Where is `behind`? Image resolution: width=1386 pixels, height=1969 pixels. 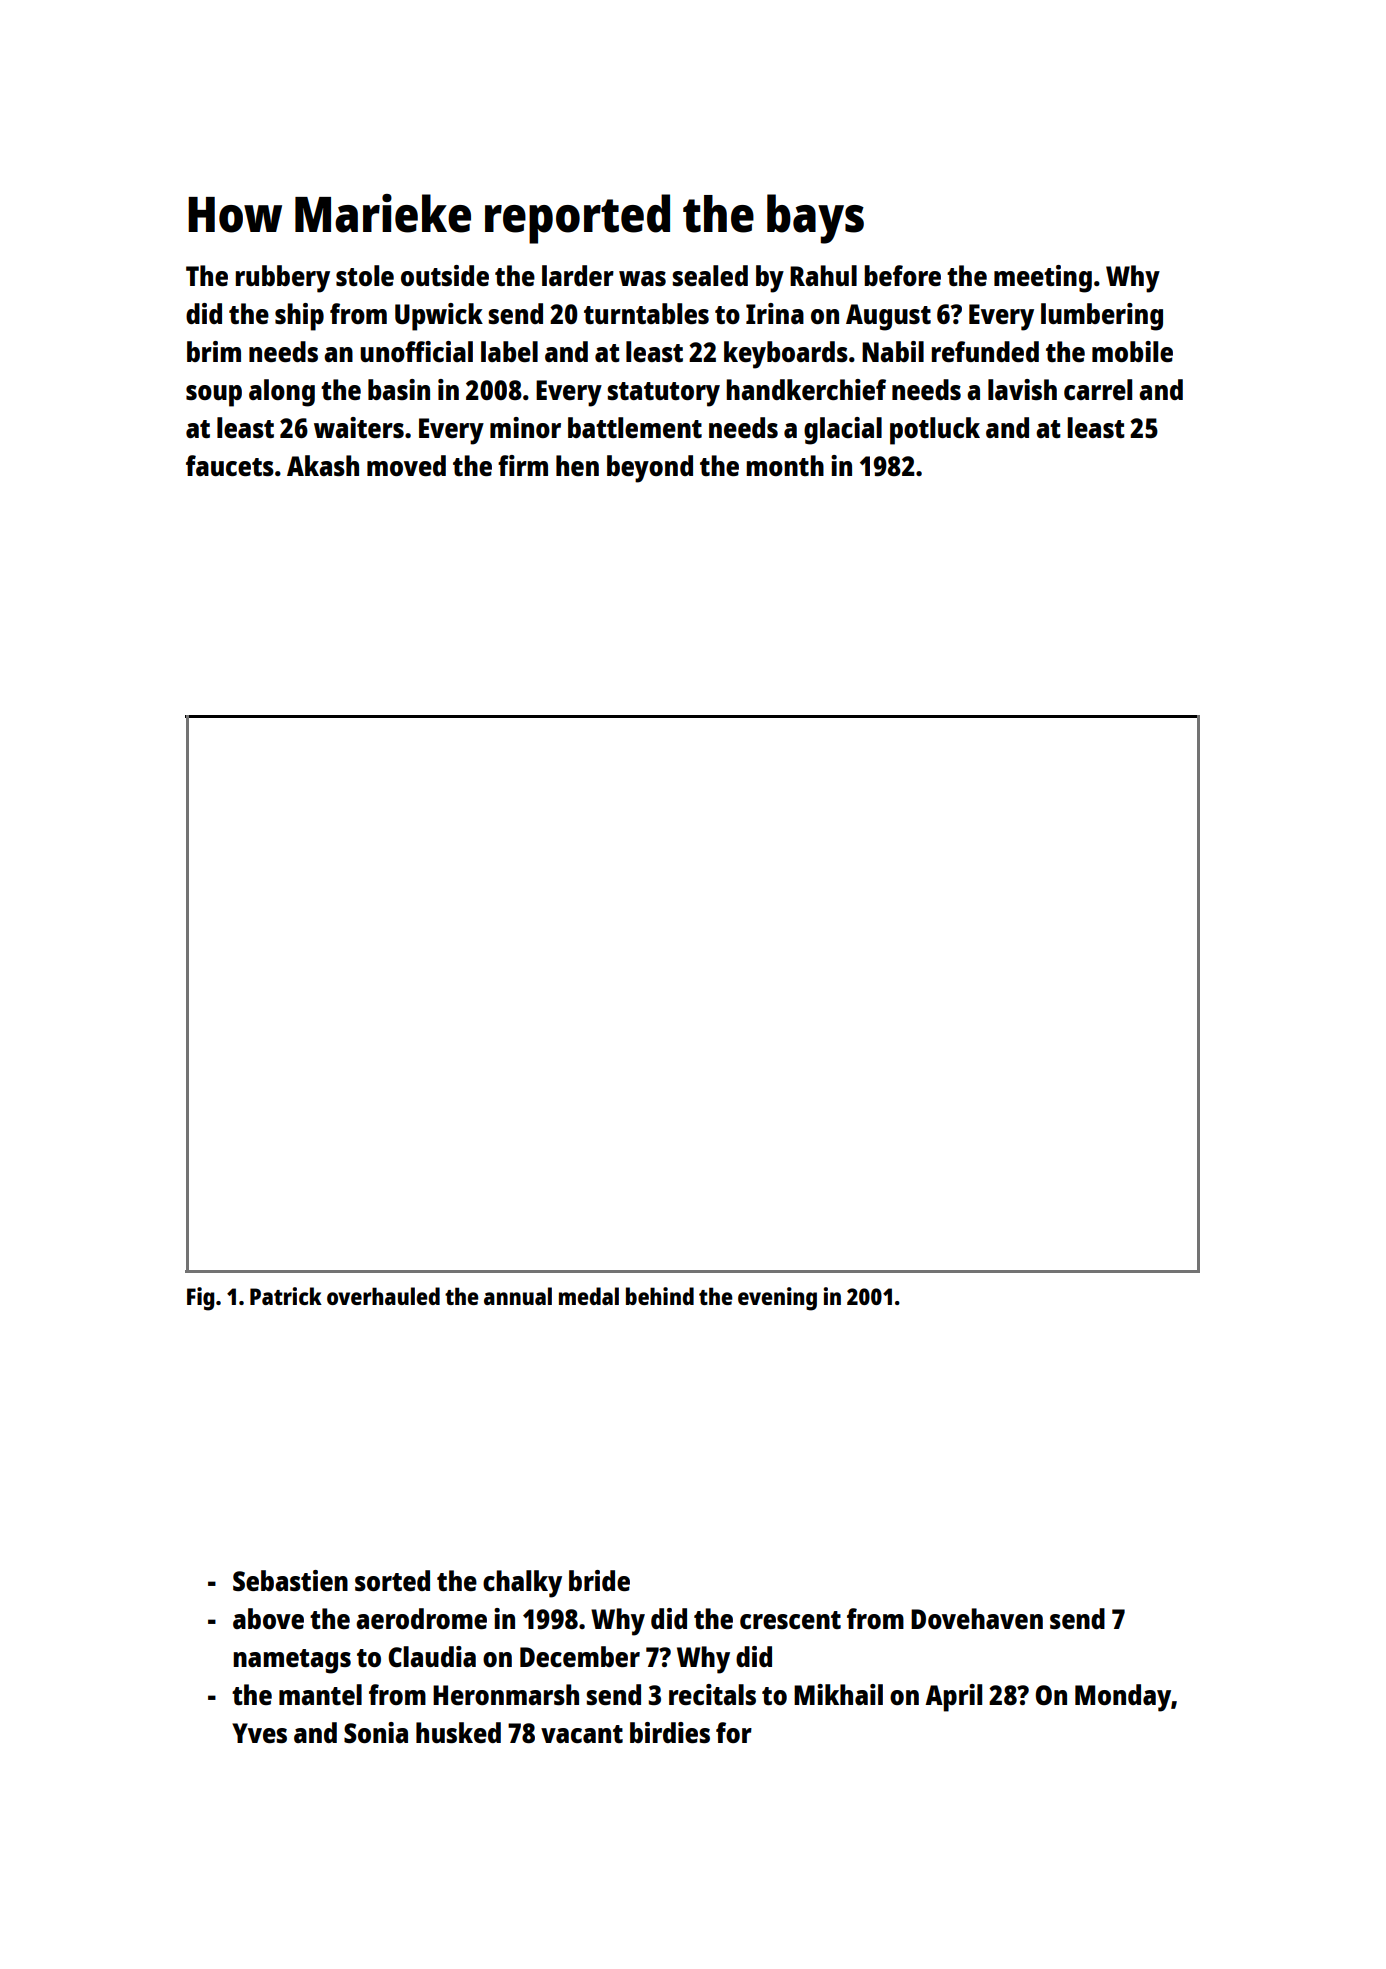 behind is located at coordinates (660, 1296).
